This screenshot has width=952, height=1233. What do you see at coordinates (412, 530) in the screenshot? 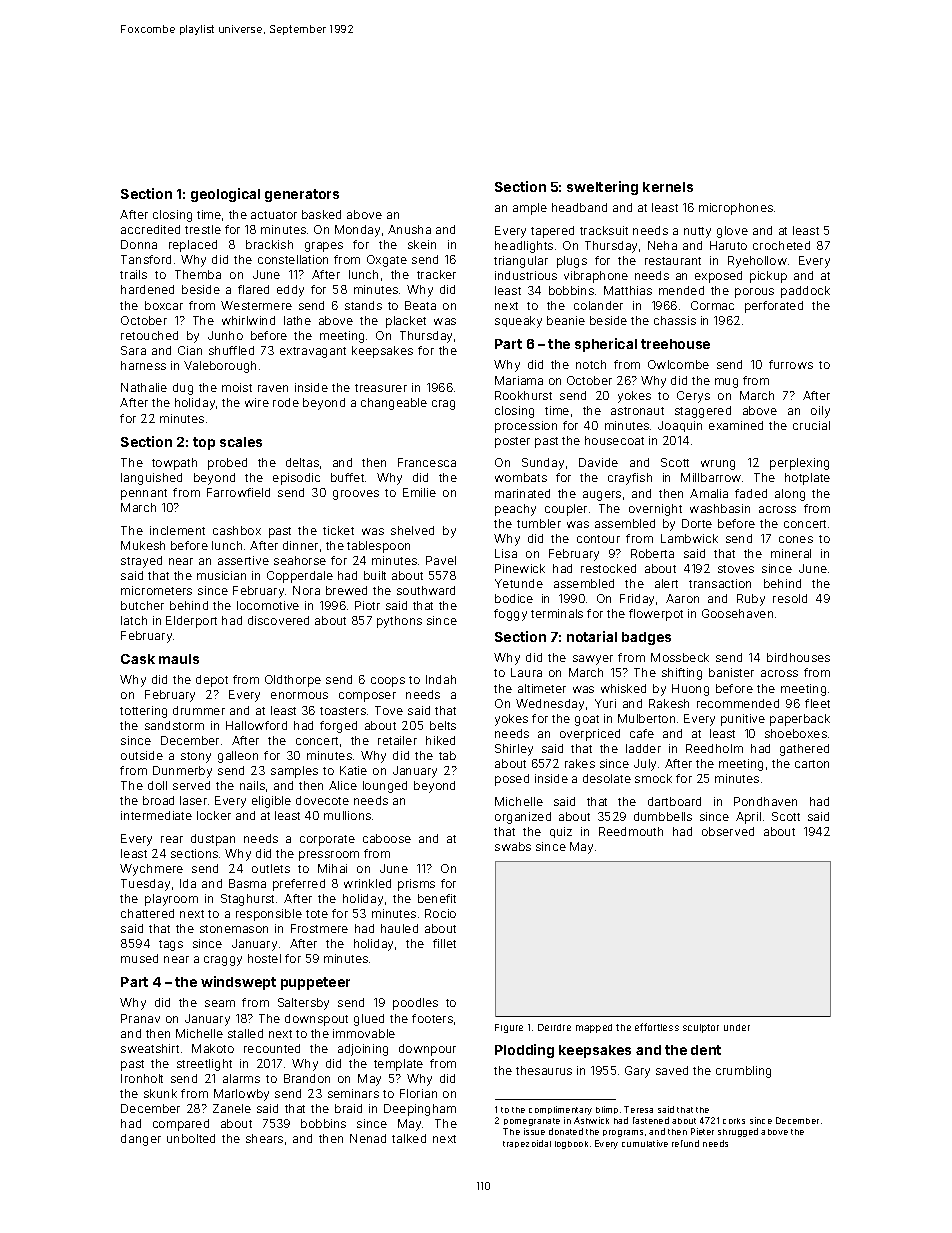
I see `shelved` at bounding box center [412, 530].
